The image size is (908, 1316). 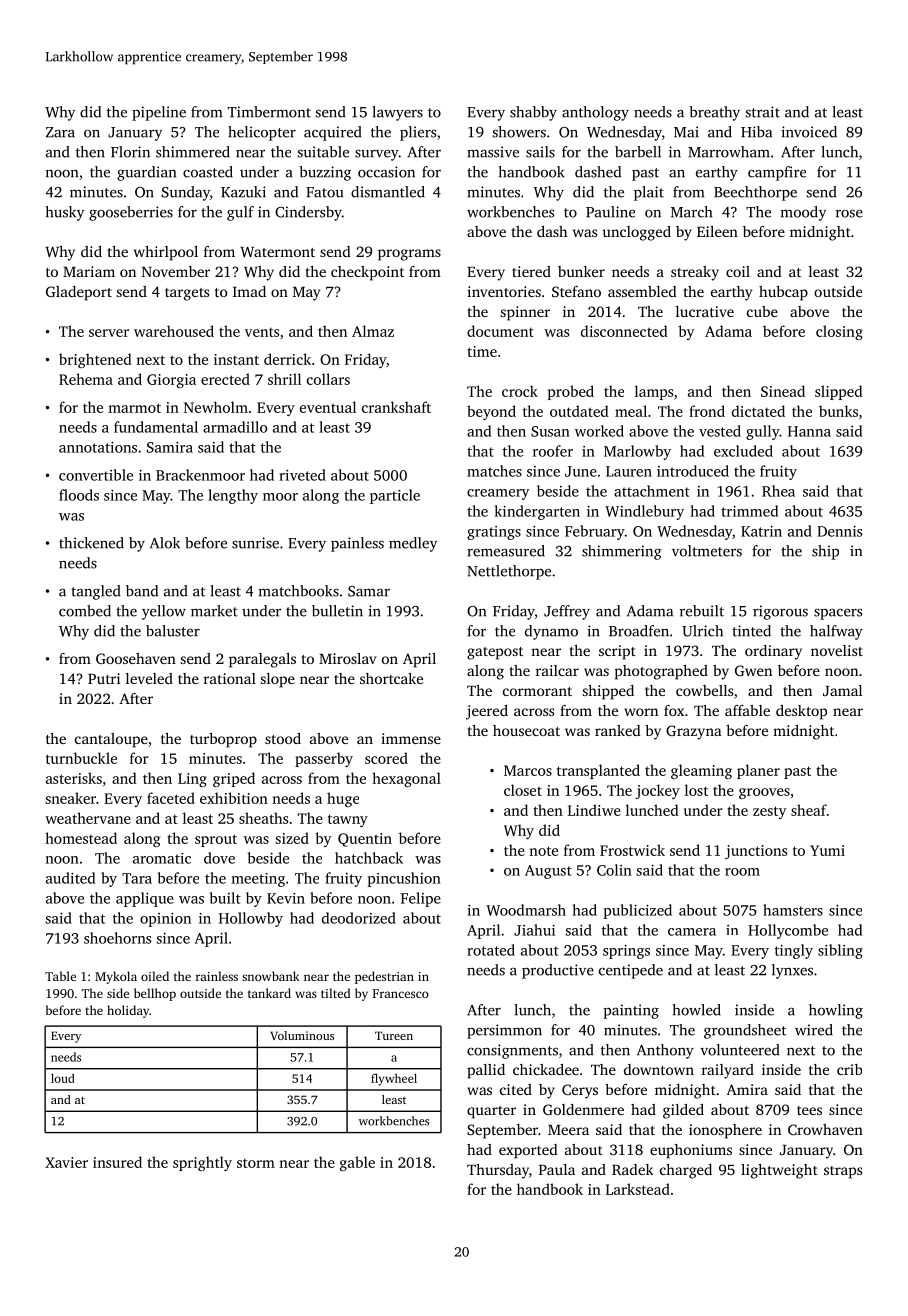 I want to click on Xavier, so click(x=66, y=1162).
